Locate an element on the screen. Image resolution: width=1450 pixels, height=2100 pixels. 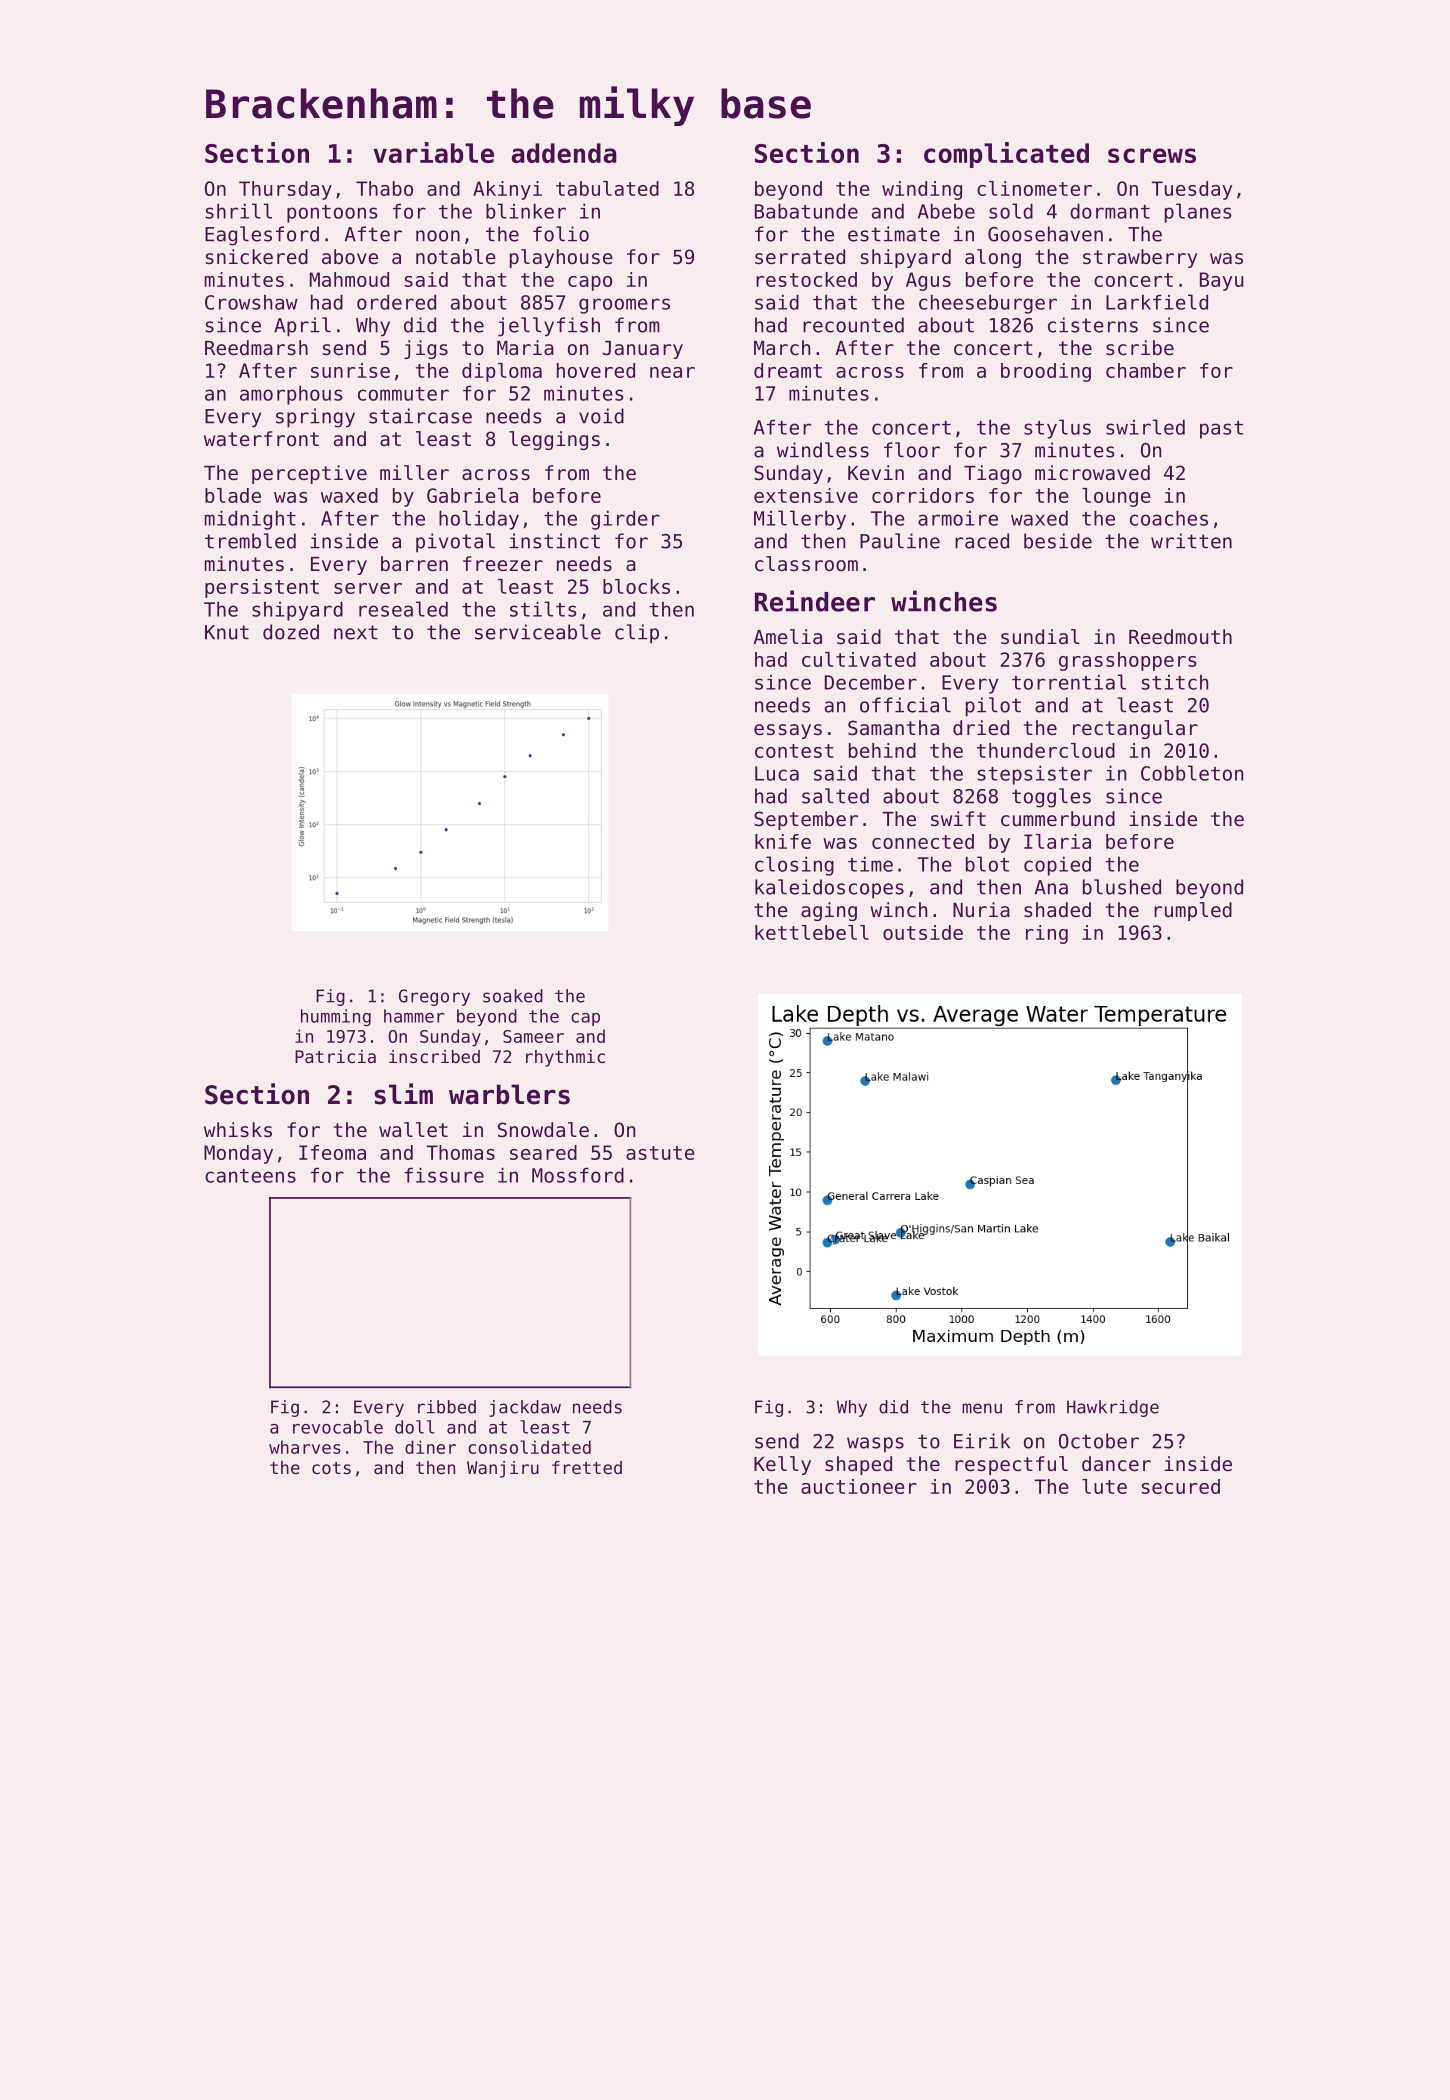
jigs is located at coordinates (426, 349).
